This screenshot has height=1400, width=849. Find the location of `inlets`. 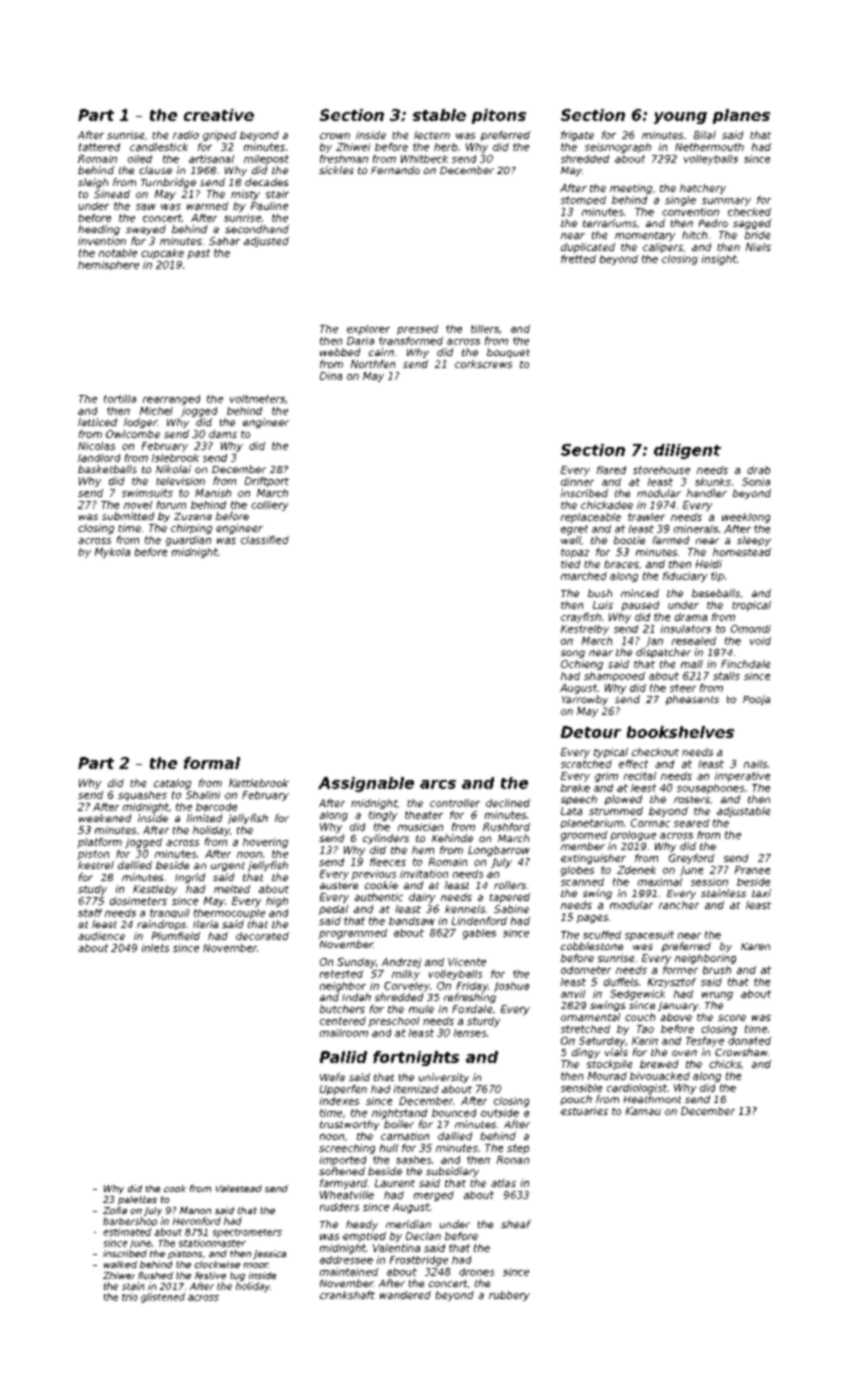

inlets is located at coordinates (155, 948).
